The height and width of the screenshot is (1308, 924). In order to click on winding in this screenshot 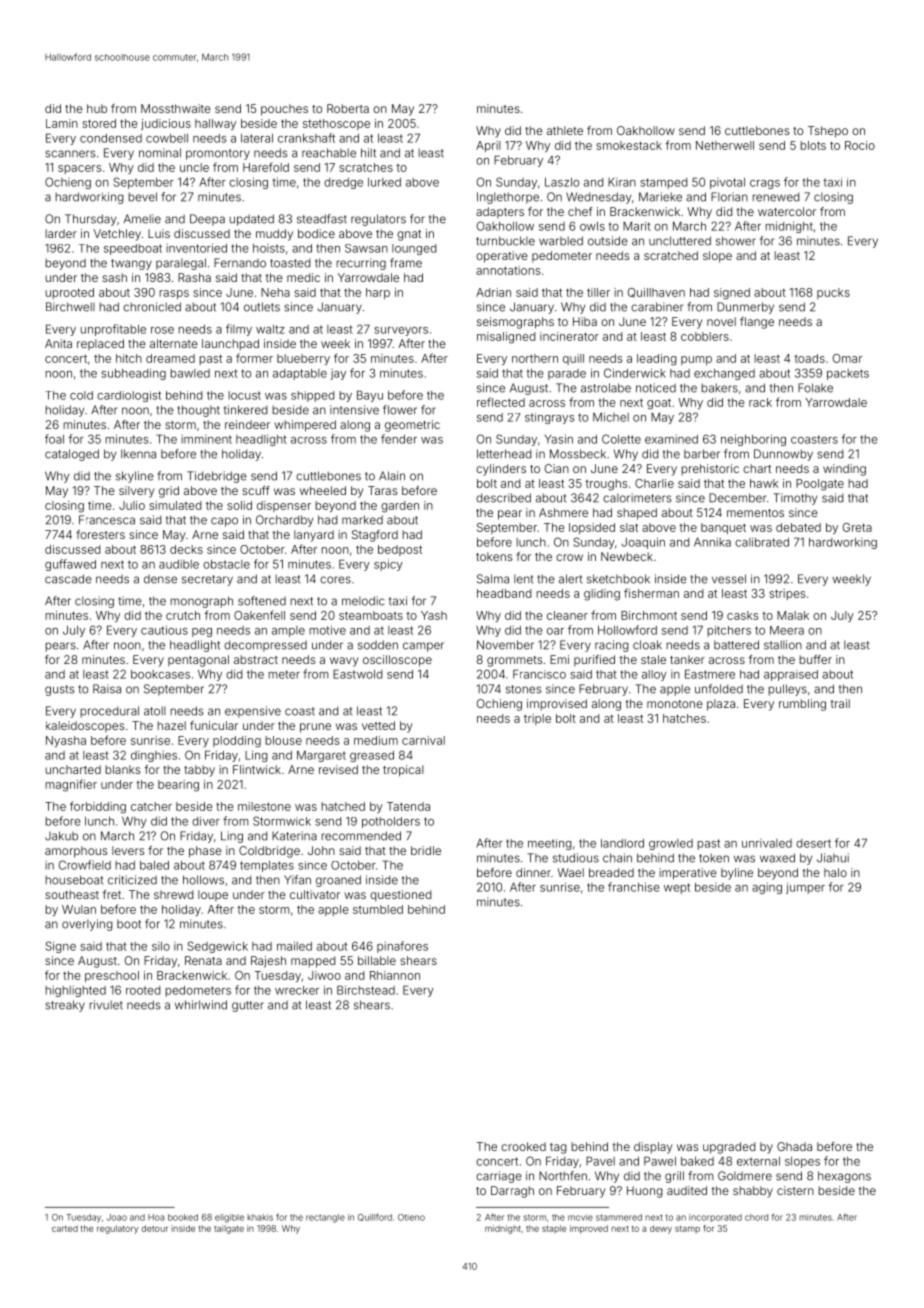, I will do `click(844, 470)`.
